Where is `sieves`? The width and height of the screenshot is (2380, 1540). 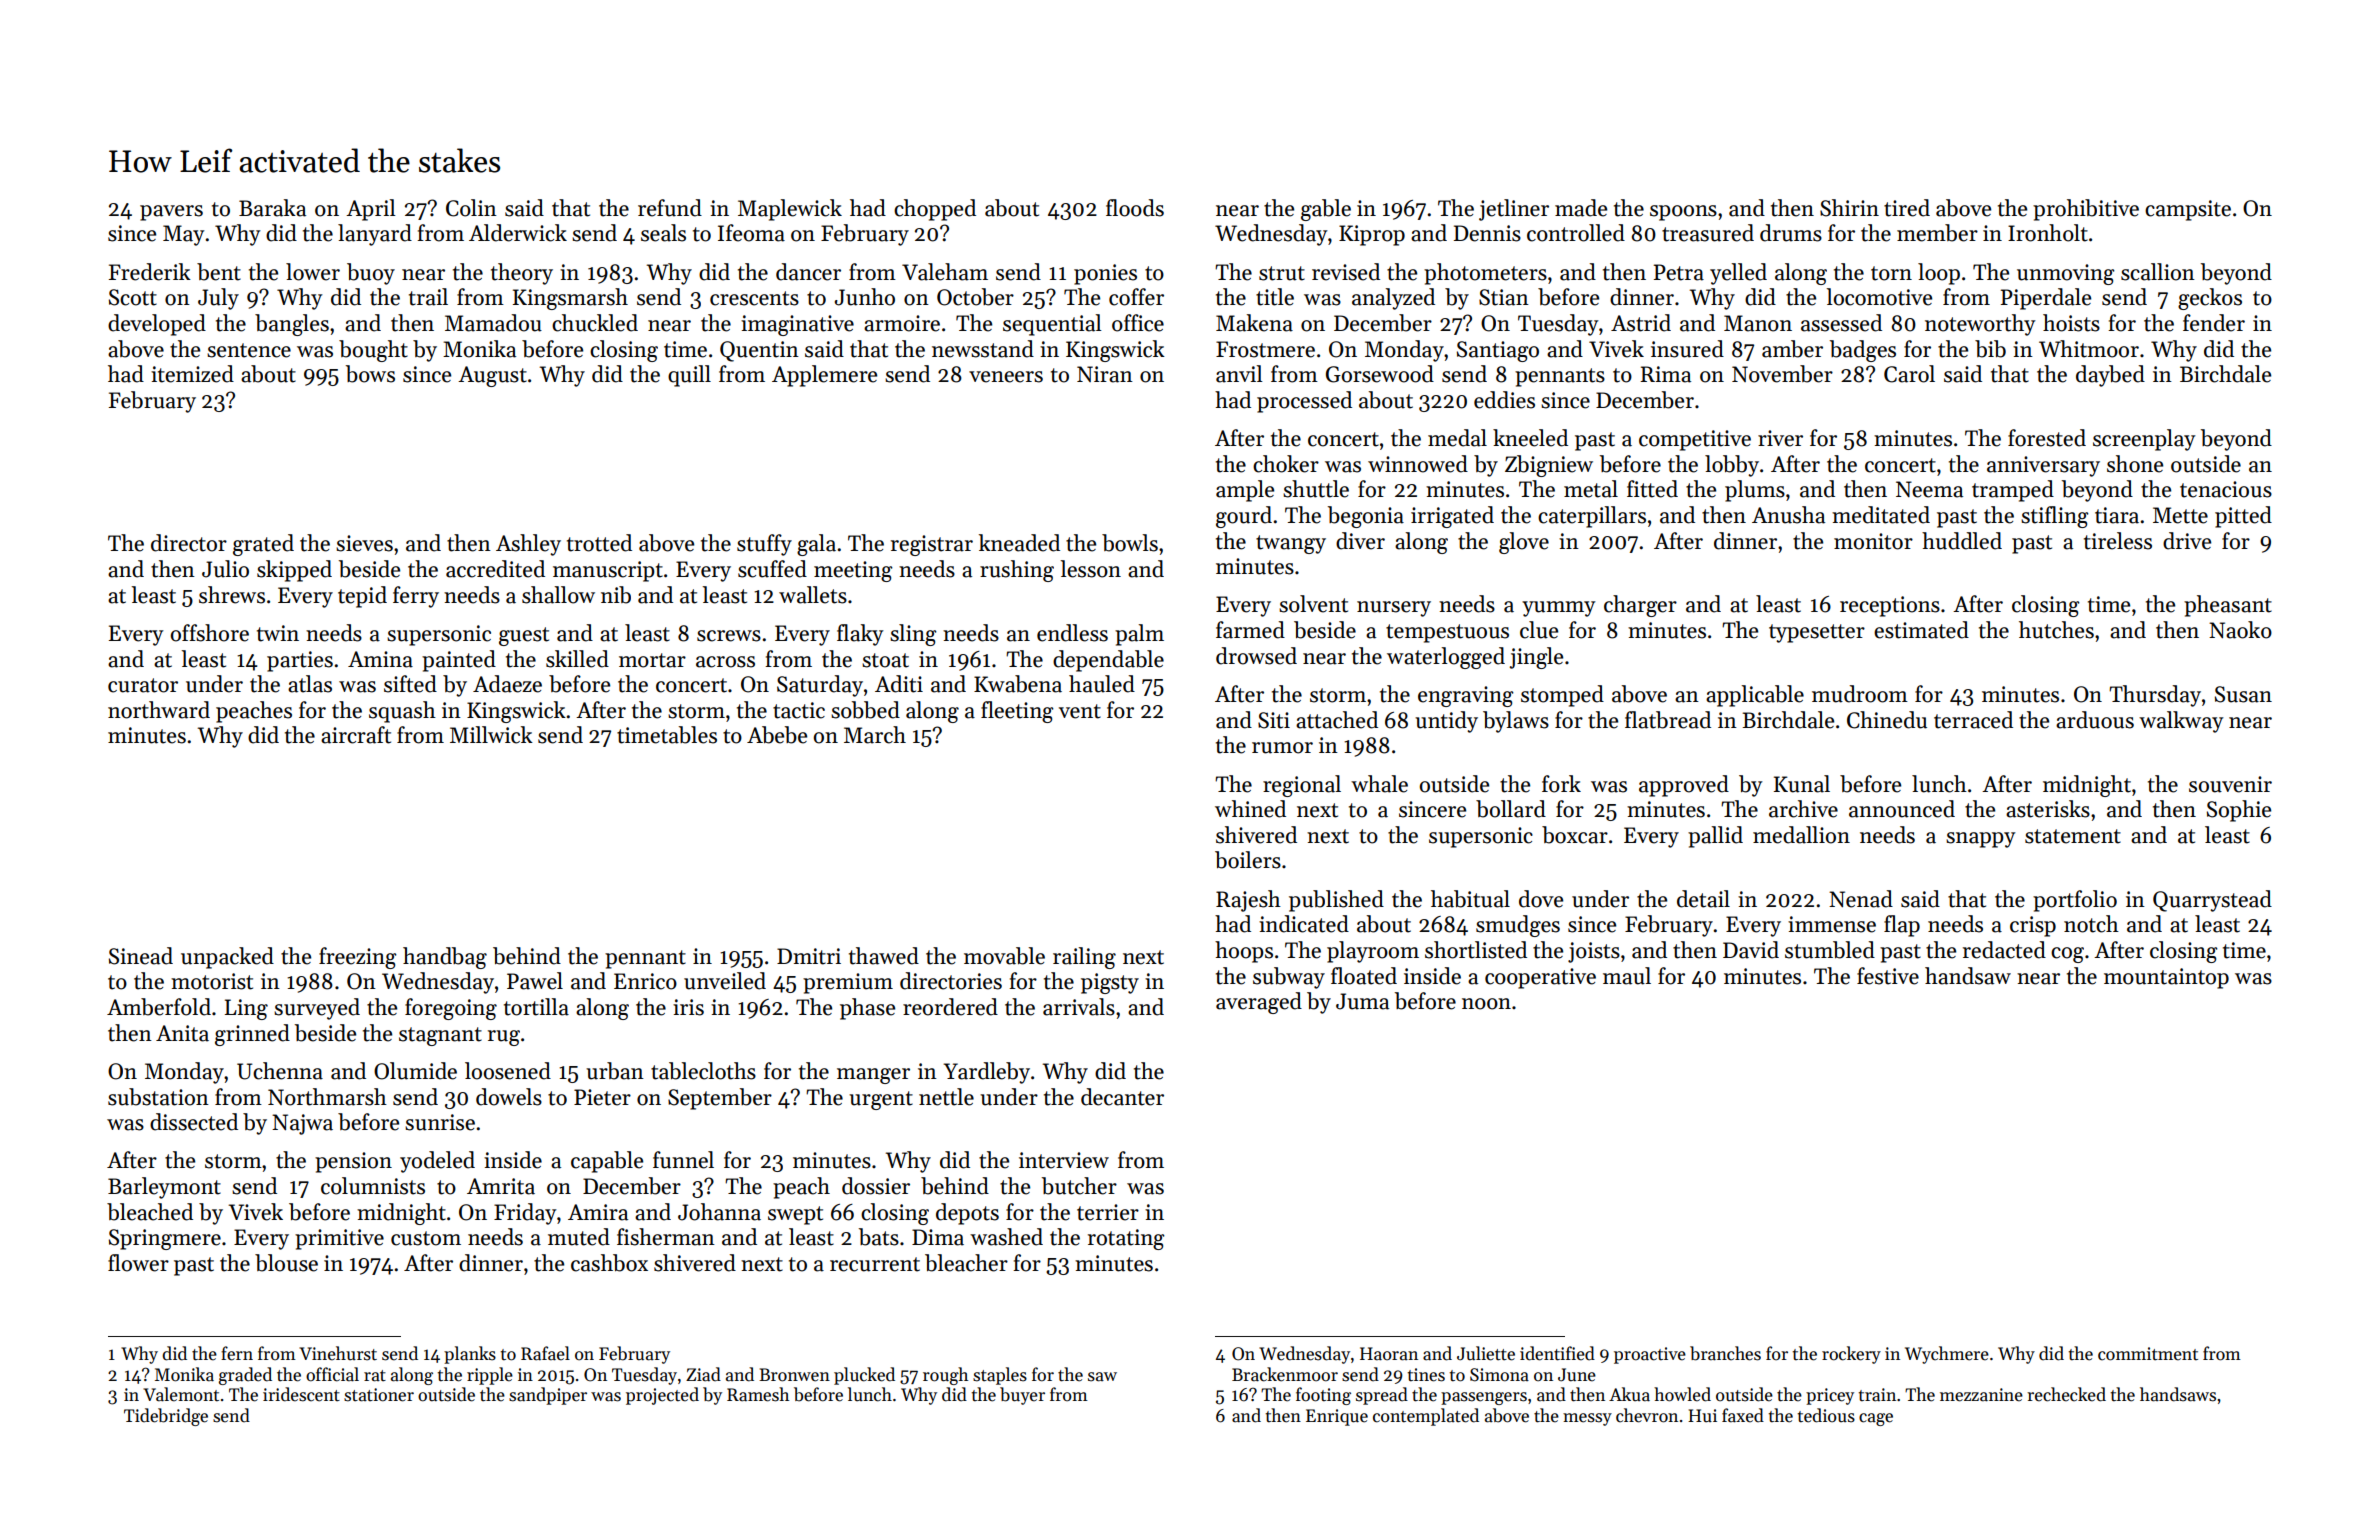
sieves is located at coordinates (364, 543).
